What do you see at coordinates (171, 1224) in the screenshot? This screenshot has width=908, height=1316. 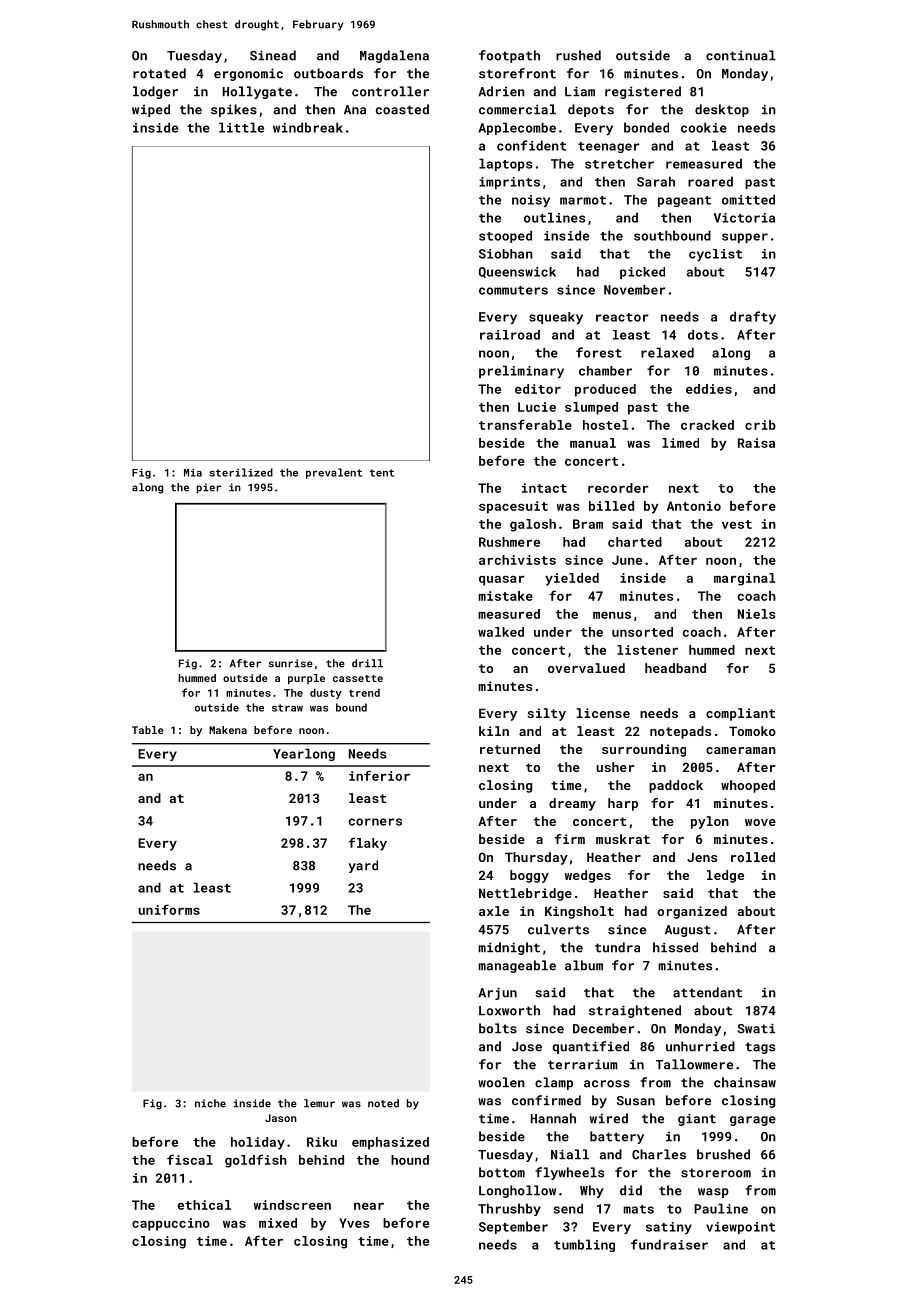 I see `cappuccino` at bounding box center [171, 1224].
